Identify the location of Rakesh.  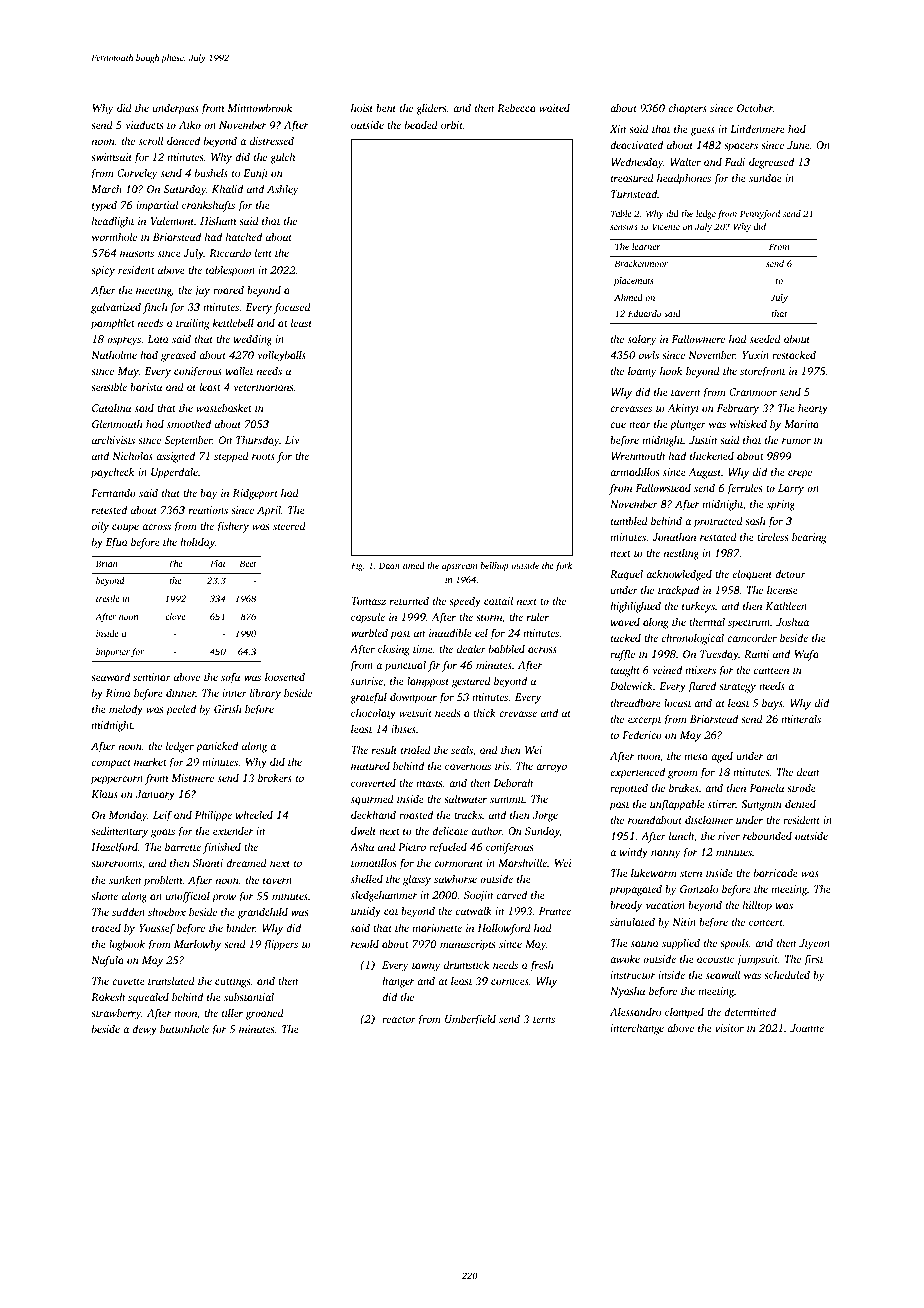
(108, 997).
